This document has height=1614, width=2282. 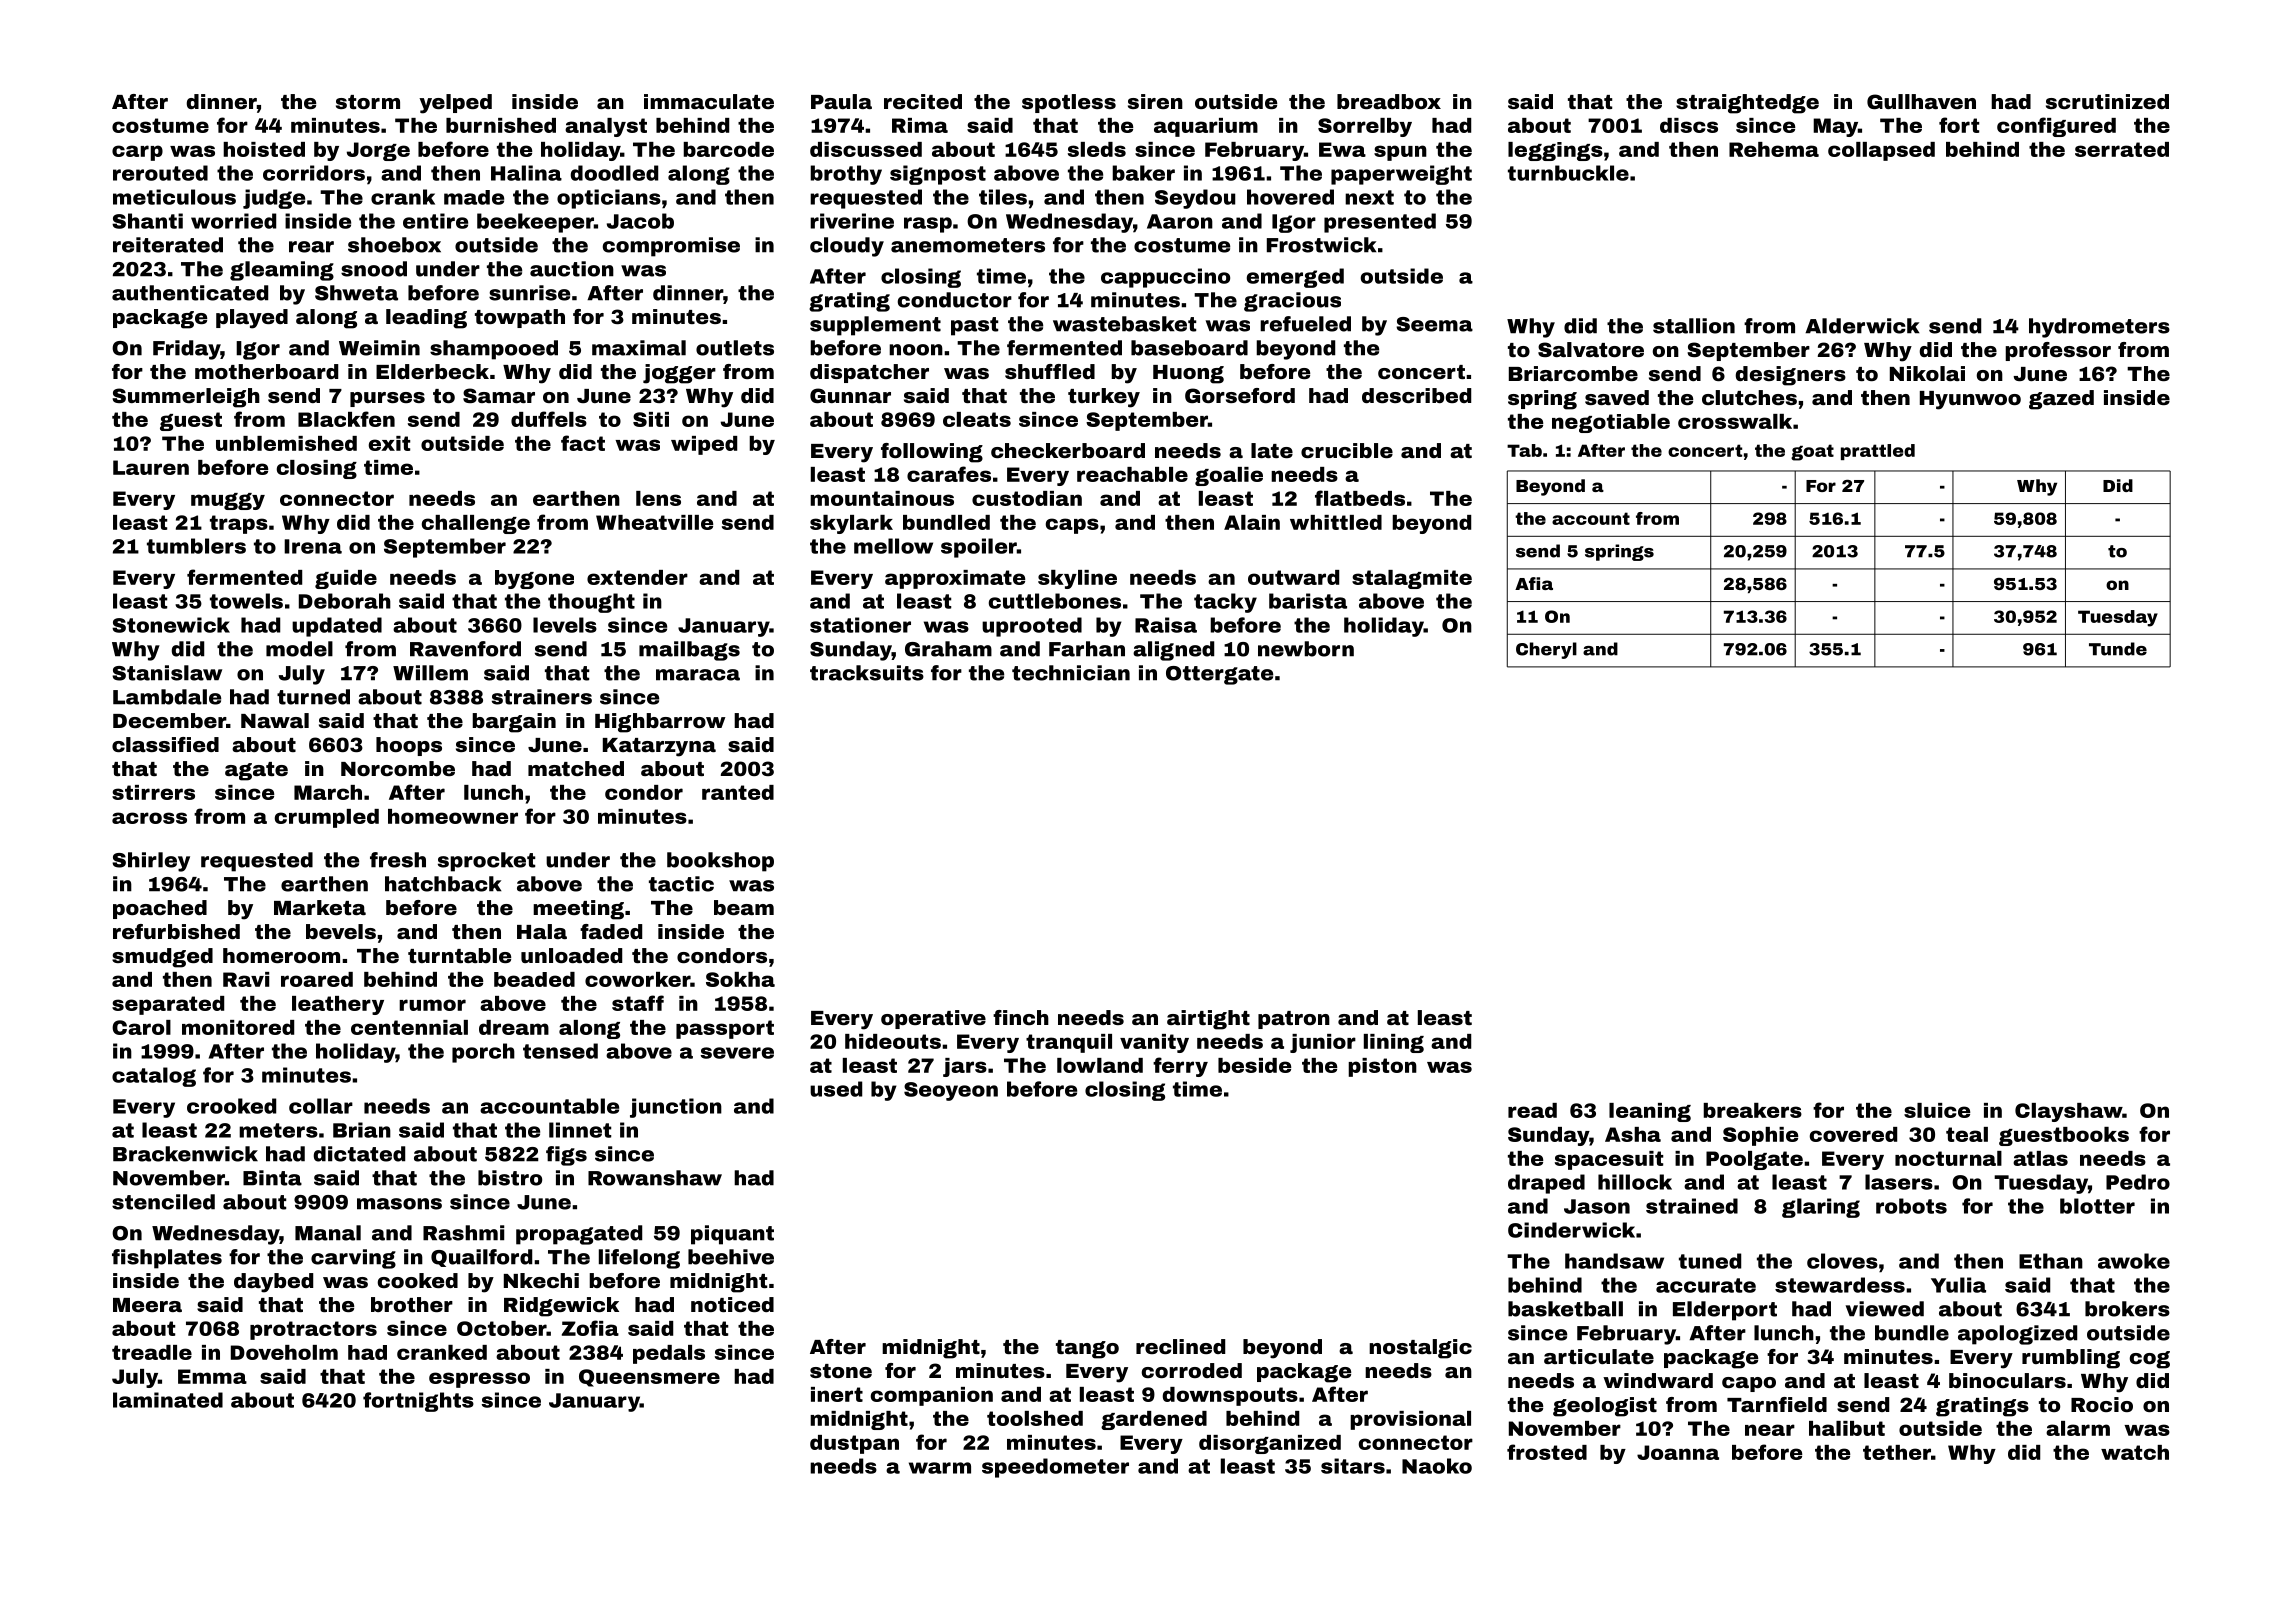 What do you see at coordinates (2040, 1158) in the document?
I see `atlas` at bounding box center [2040, 1158].
